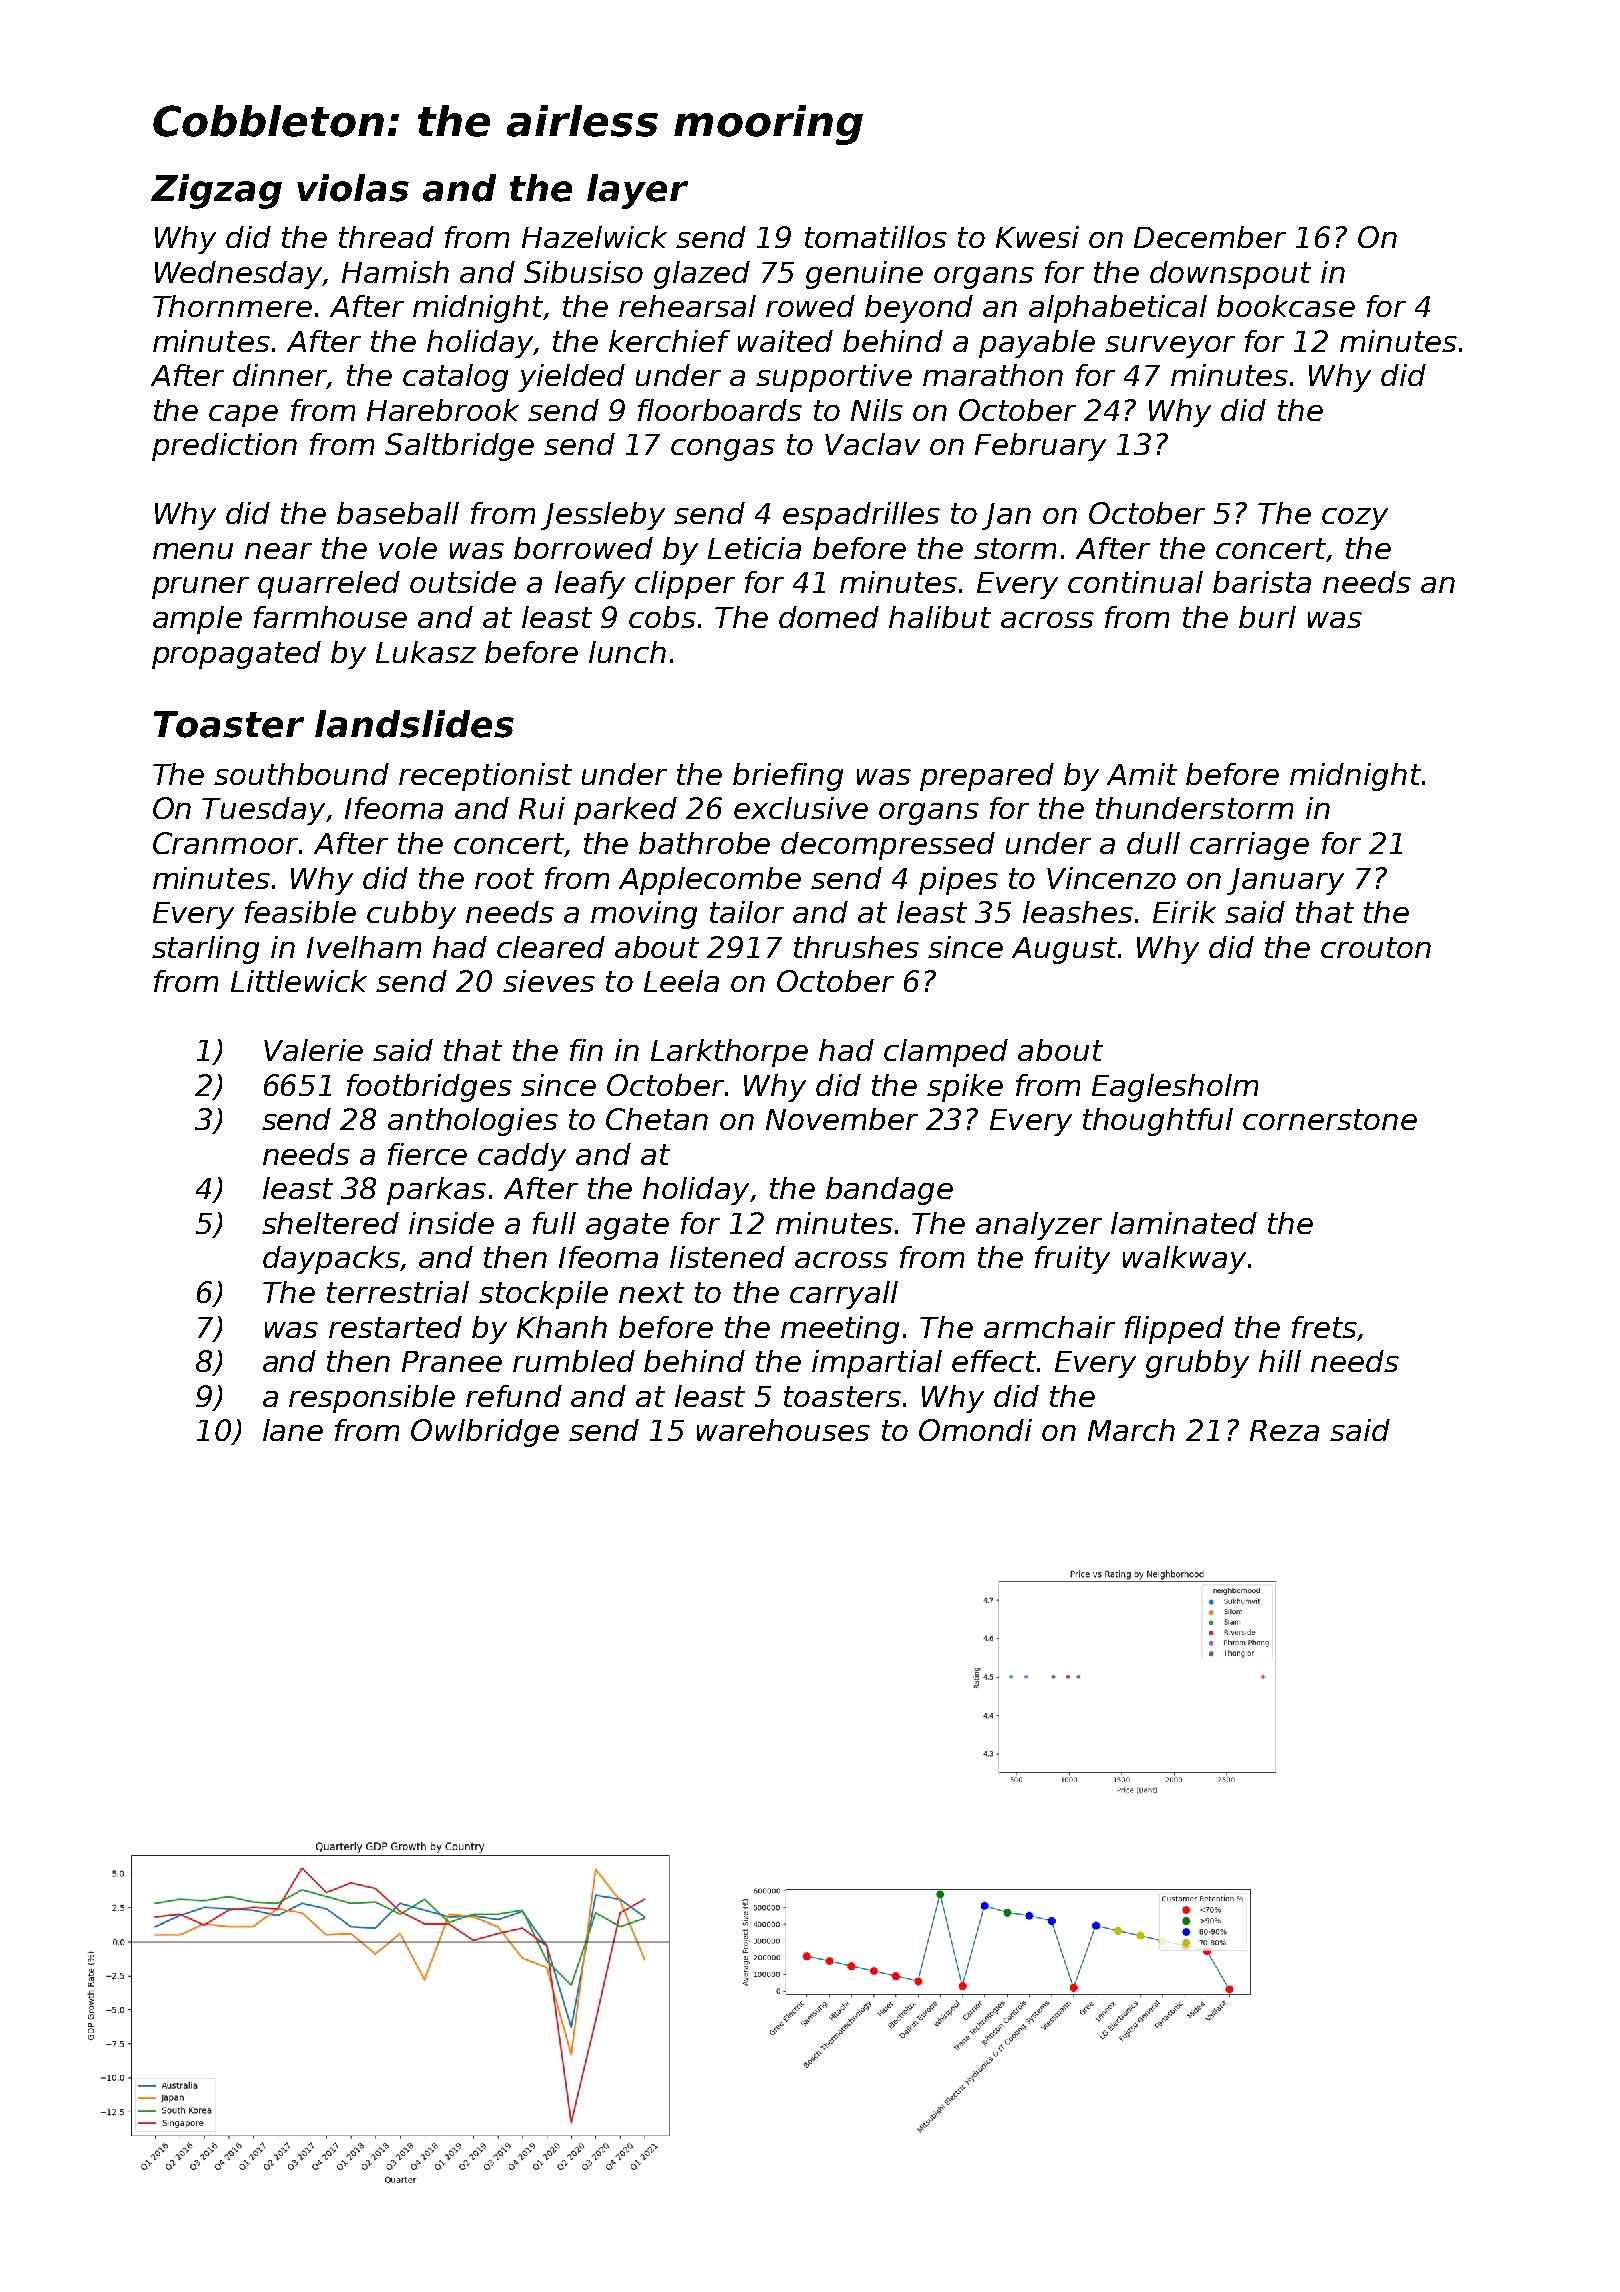  What do you see at coordinates (398, 1292) in the screenshot?
I see `terrestrial` at bounding box center [398, 1292].
